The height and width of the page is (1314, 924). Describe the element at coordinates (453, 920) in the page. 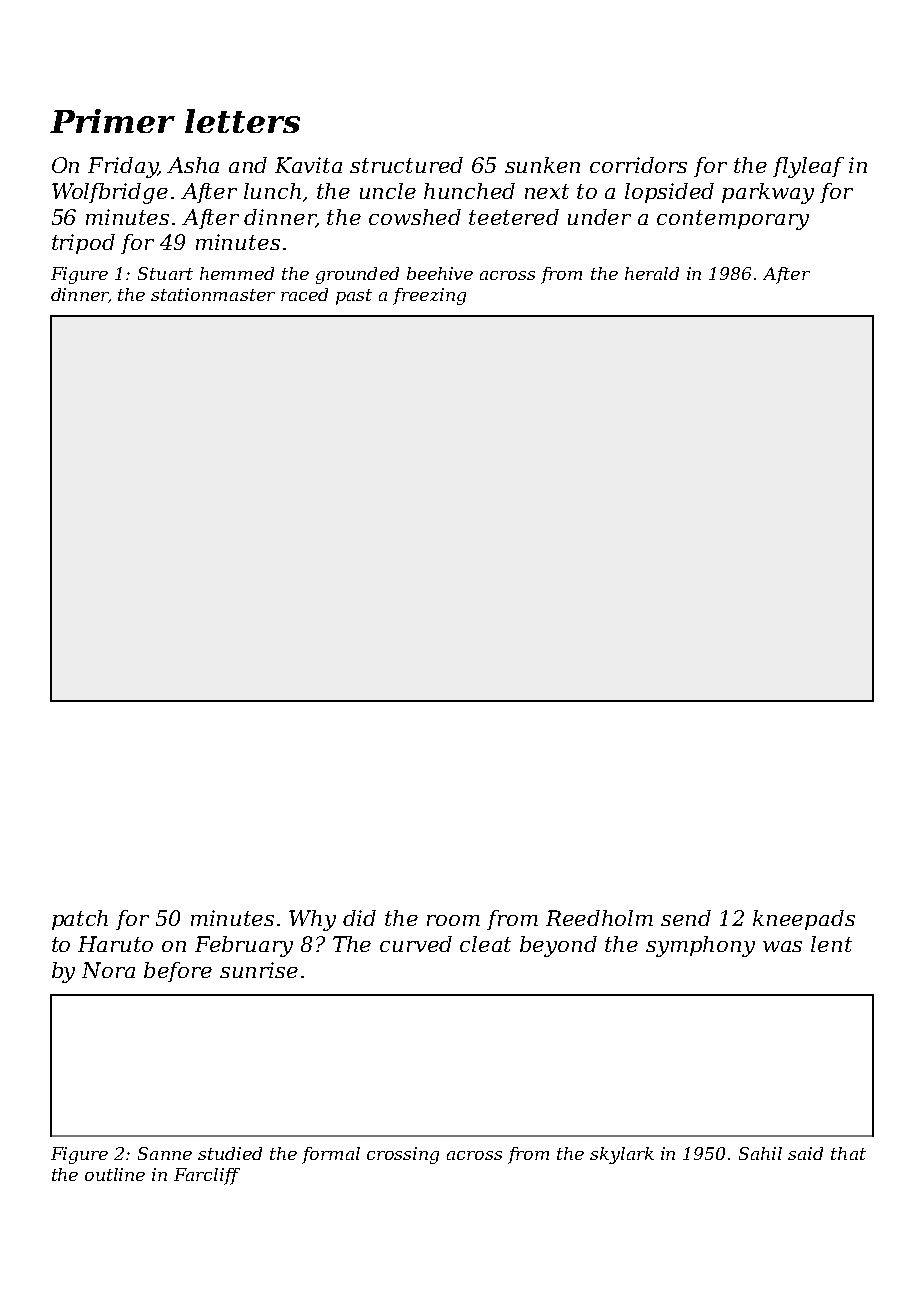

I see `room` at that location.
